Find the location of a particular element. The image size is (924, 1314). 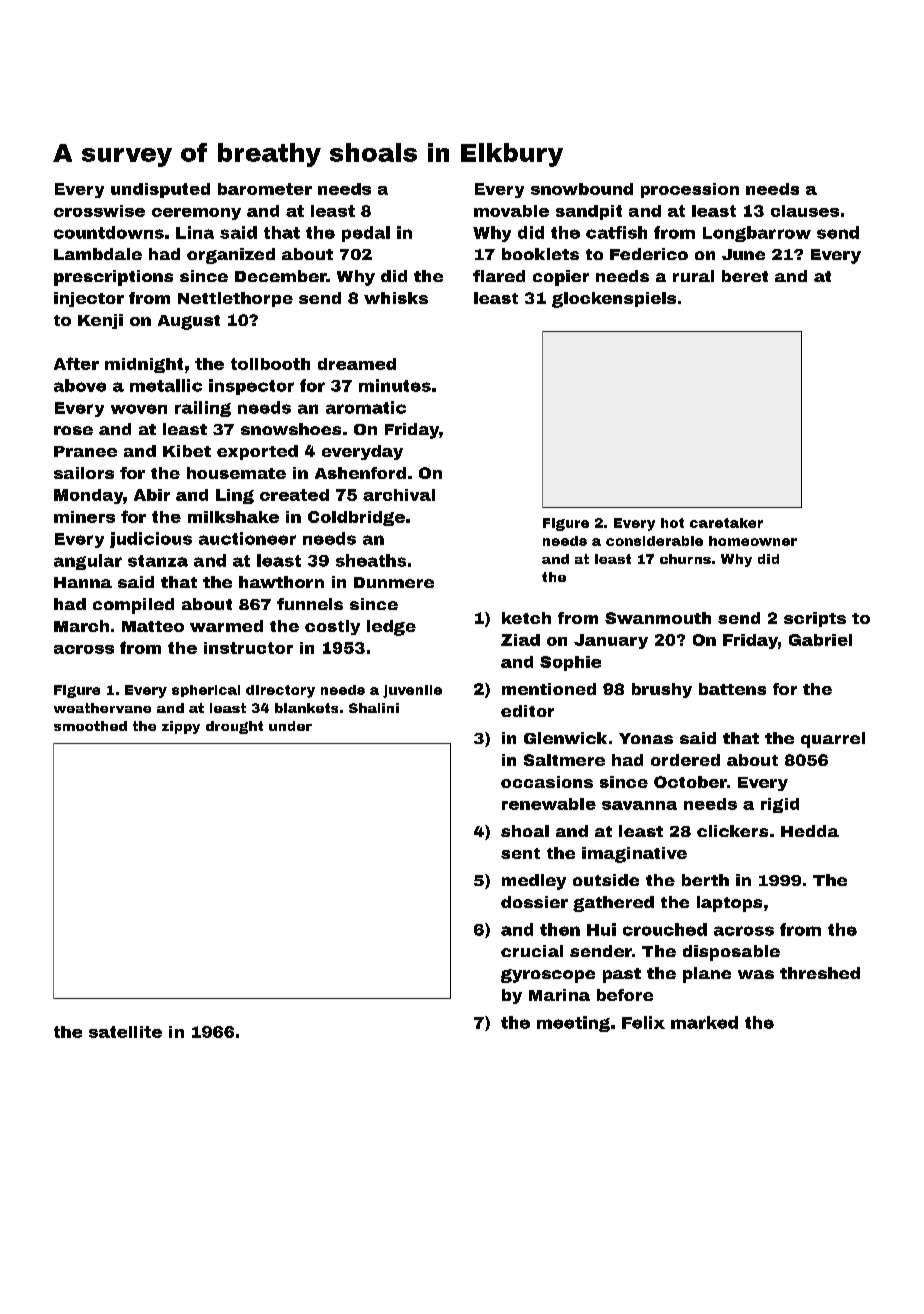

medley is located at coordinates (534, 882).
